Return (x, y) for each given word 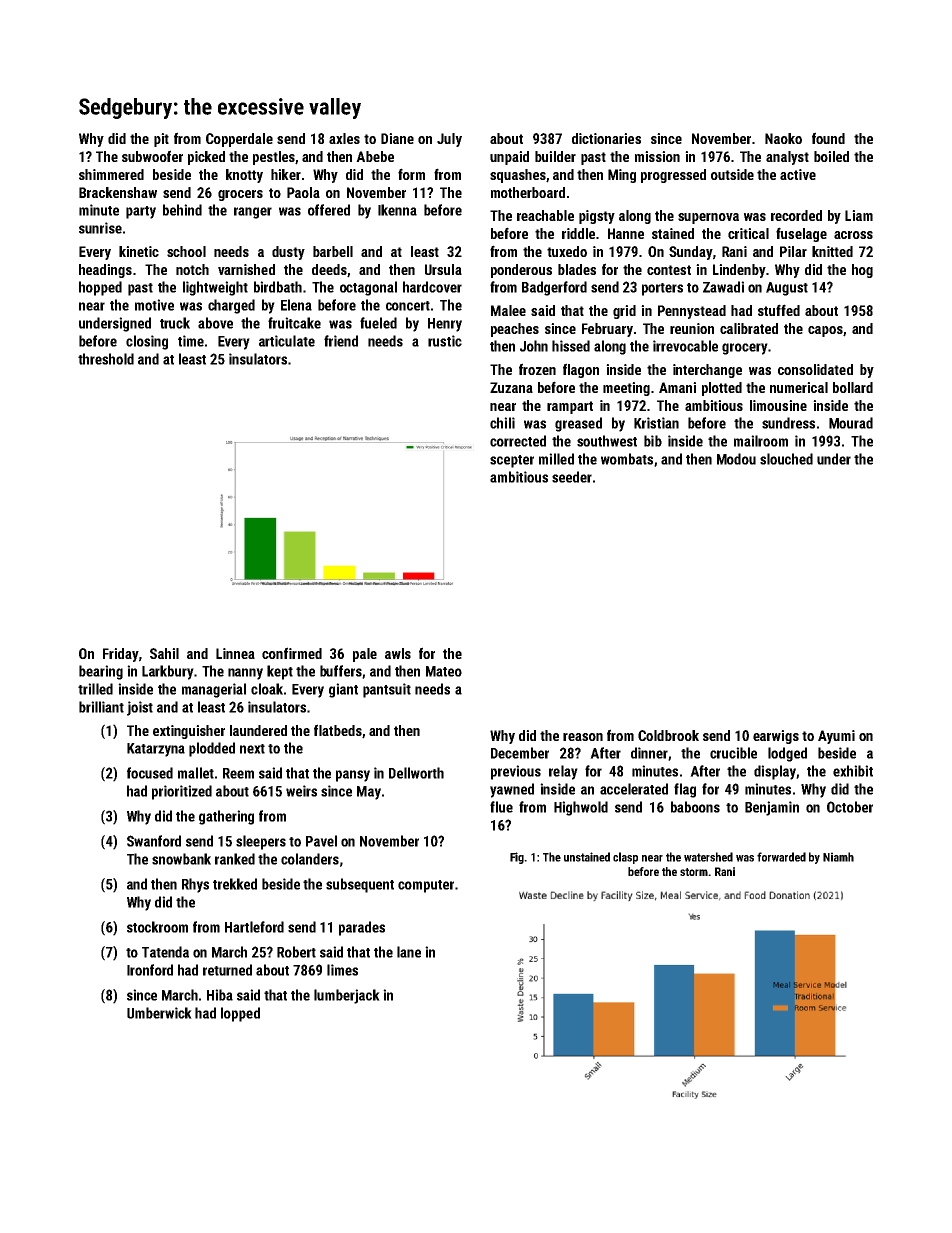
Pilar (793, 251)
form (411, 174)
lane (409, 952)
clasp (625, 858)
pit (161, 140)
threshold (106, 359)
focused (150, 773)
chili (502, 423)
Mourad (851, 423)
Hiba (220, 995)
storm (694, 872)
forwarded (781, 857)
